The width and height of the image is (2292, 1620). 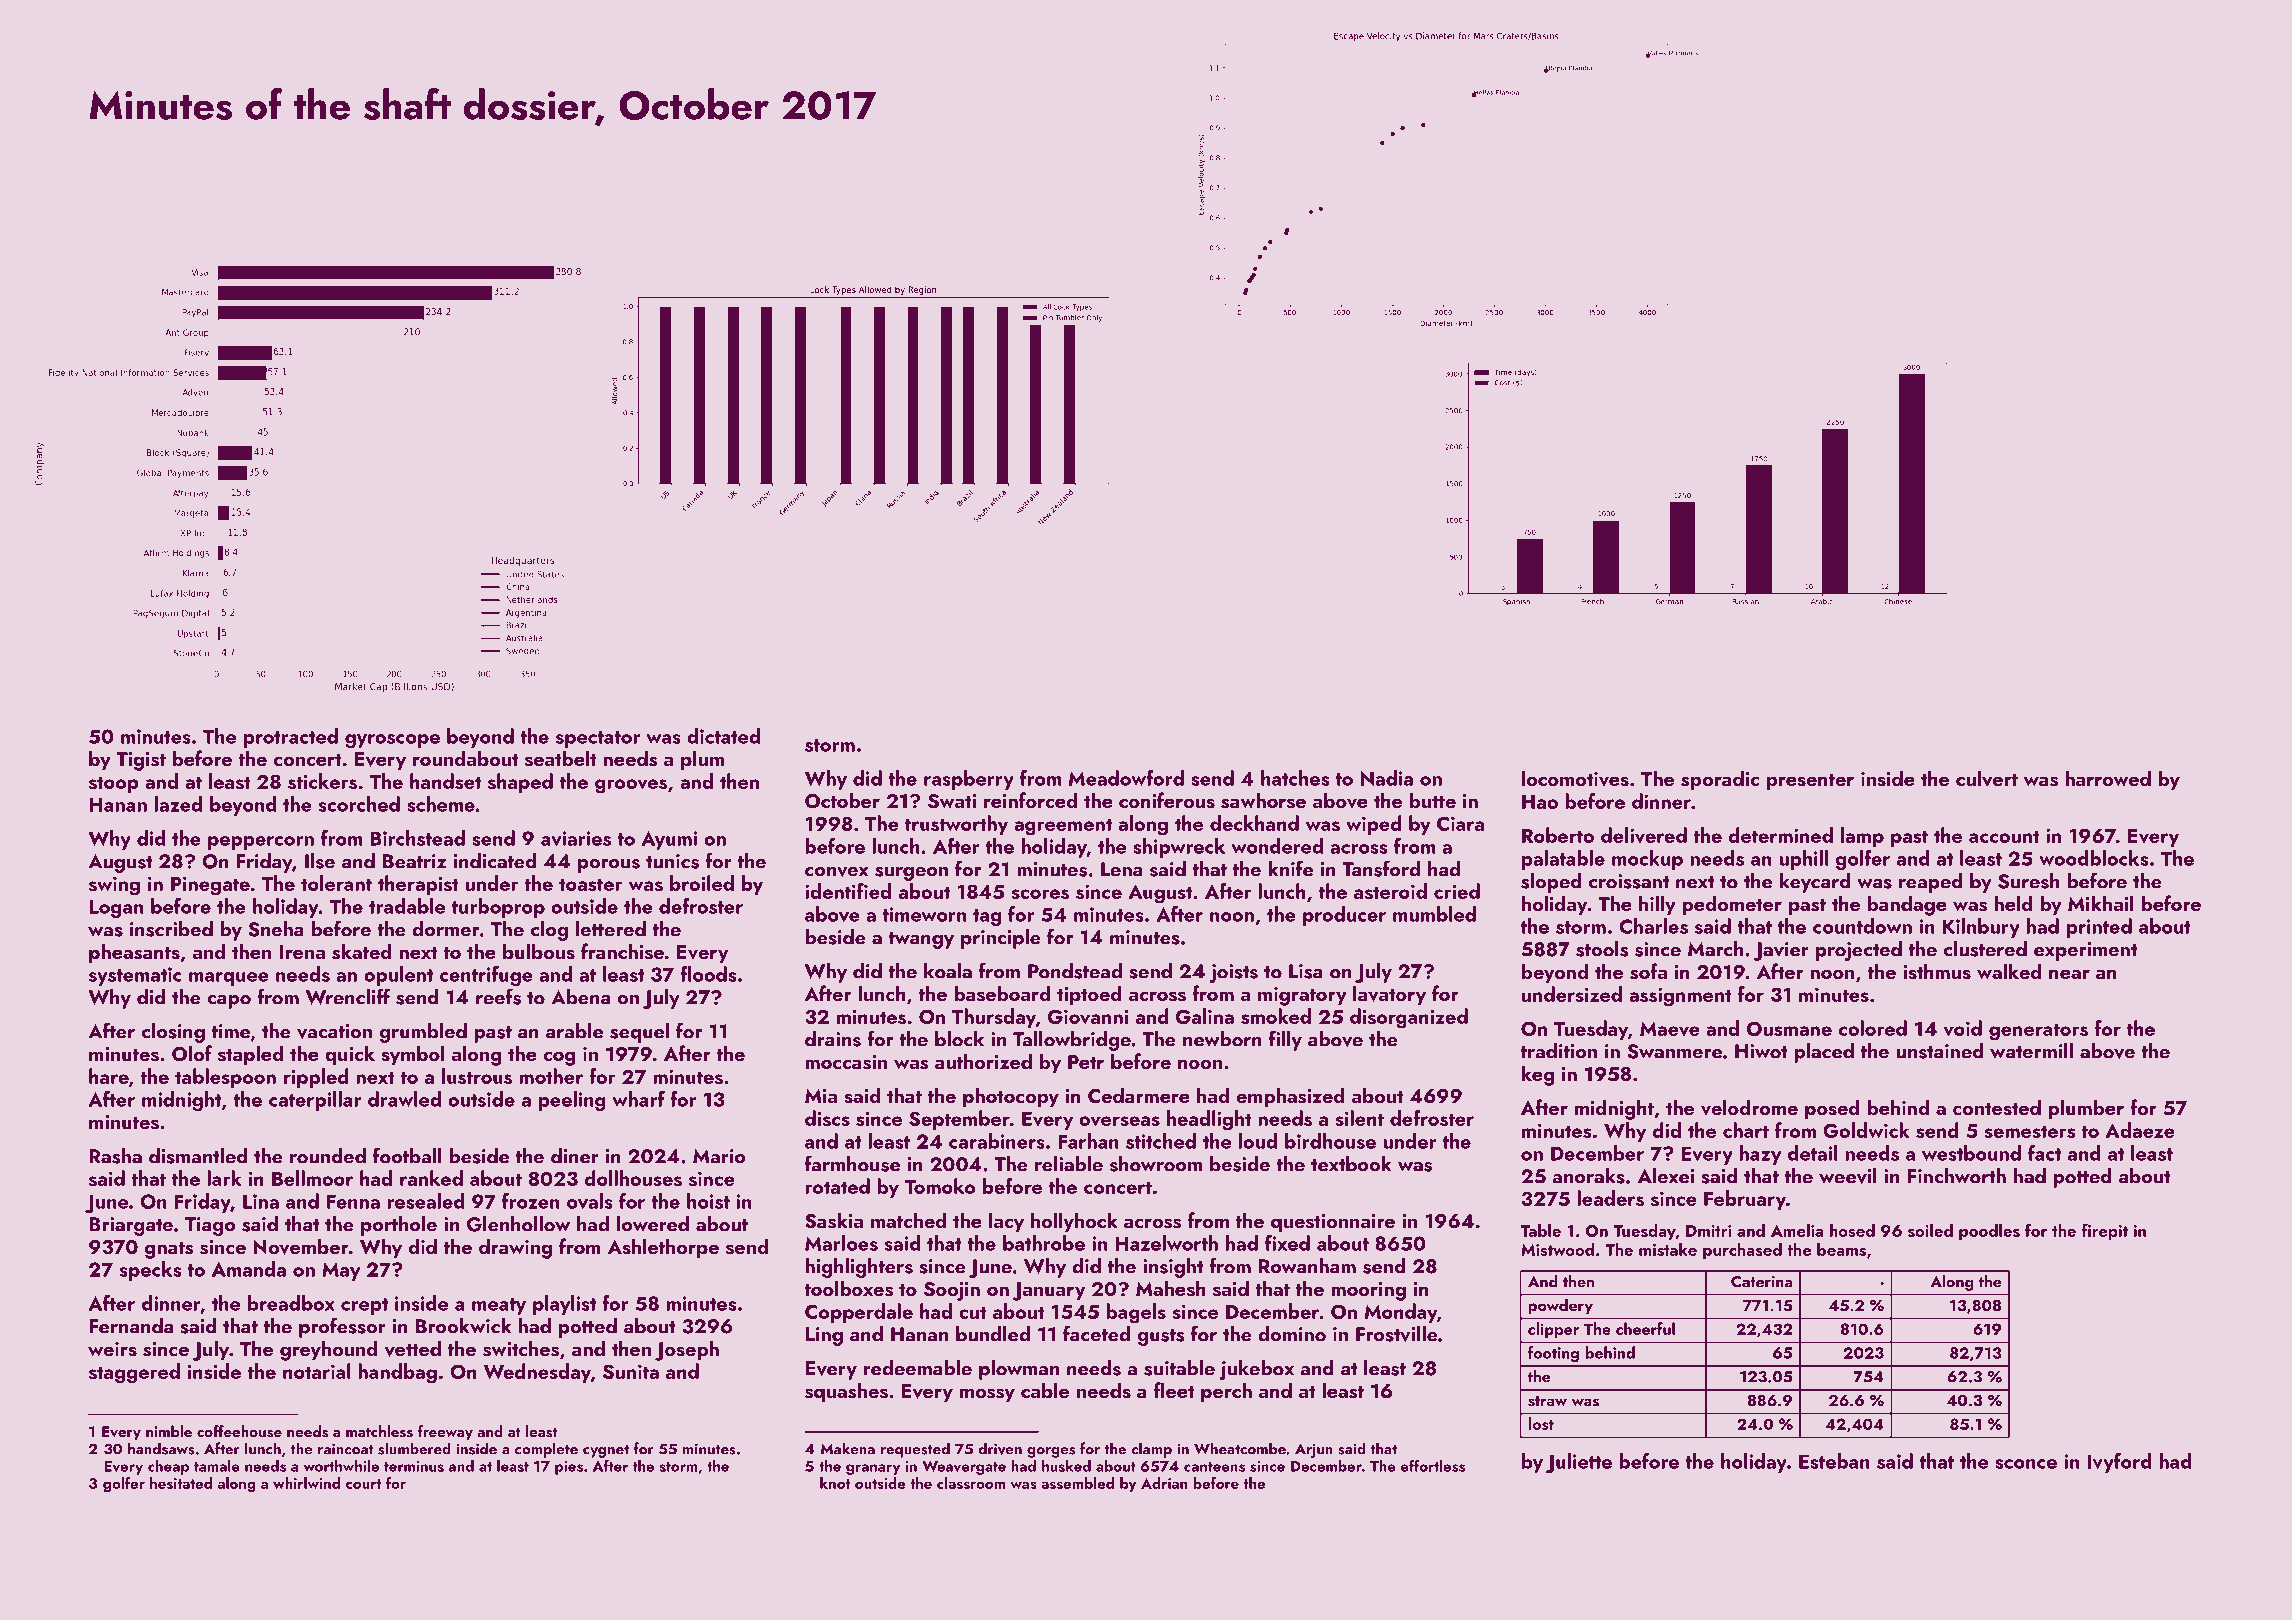 What do you see at coordinates (2099, 928) in the image?
I see `printed` at bounding box center [2099, 928].
